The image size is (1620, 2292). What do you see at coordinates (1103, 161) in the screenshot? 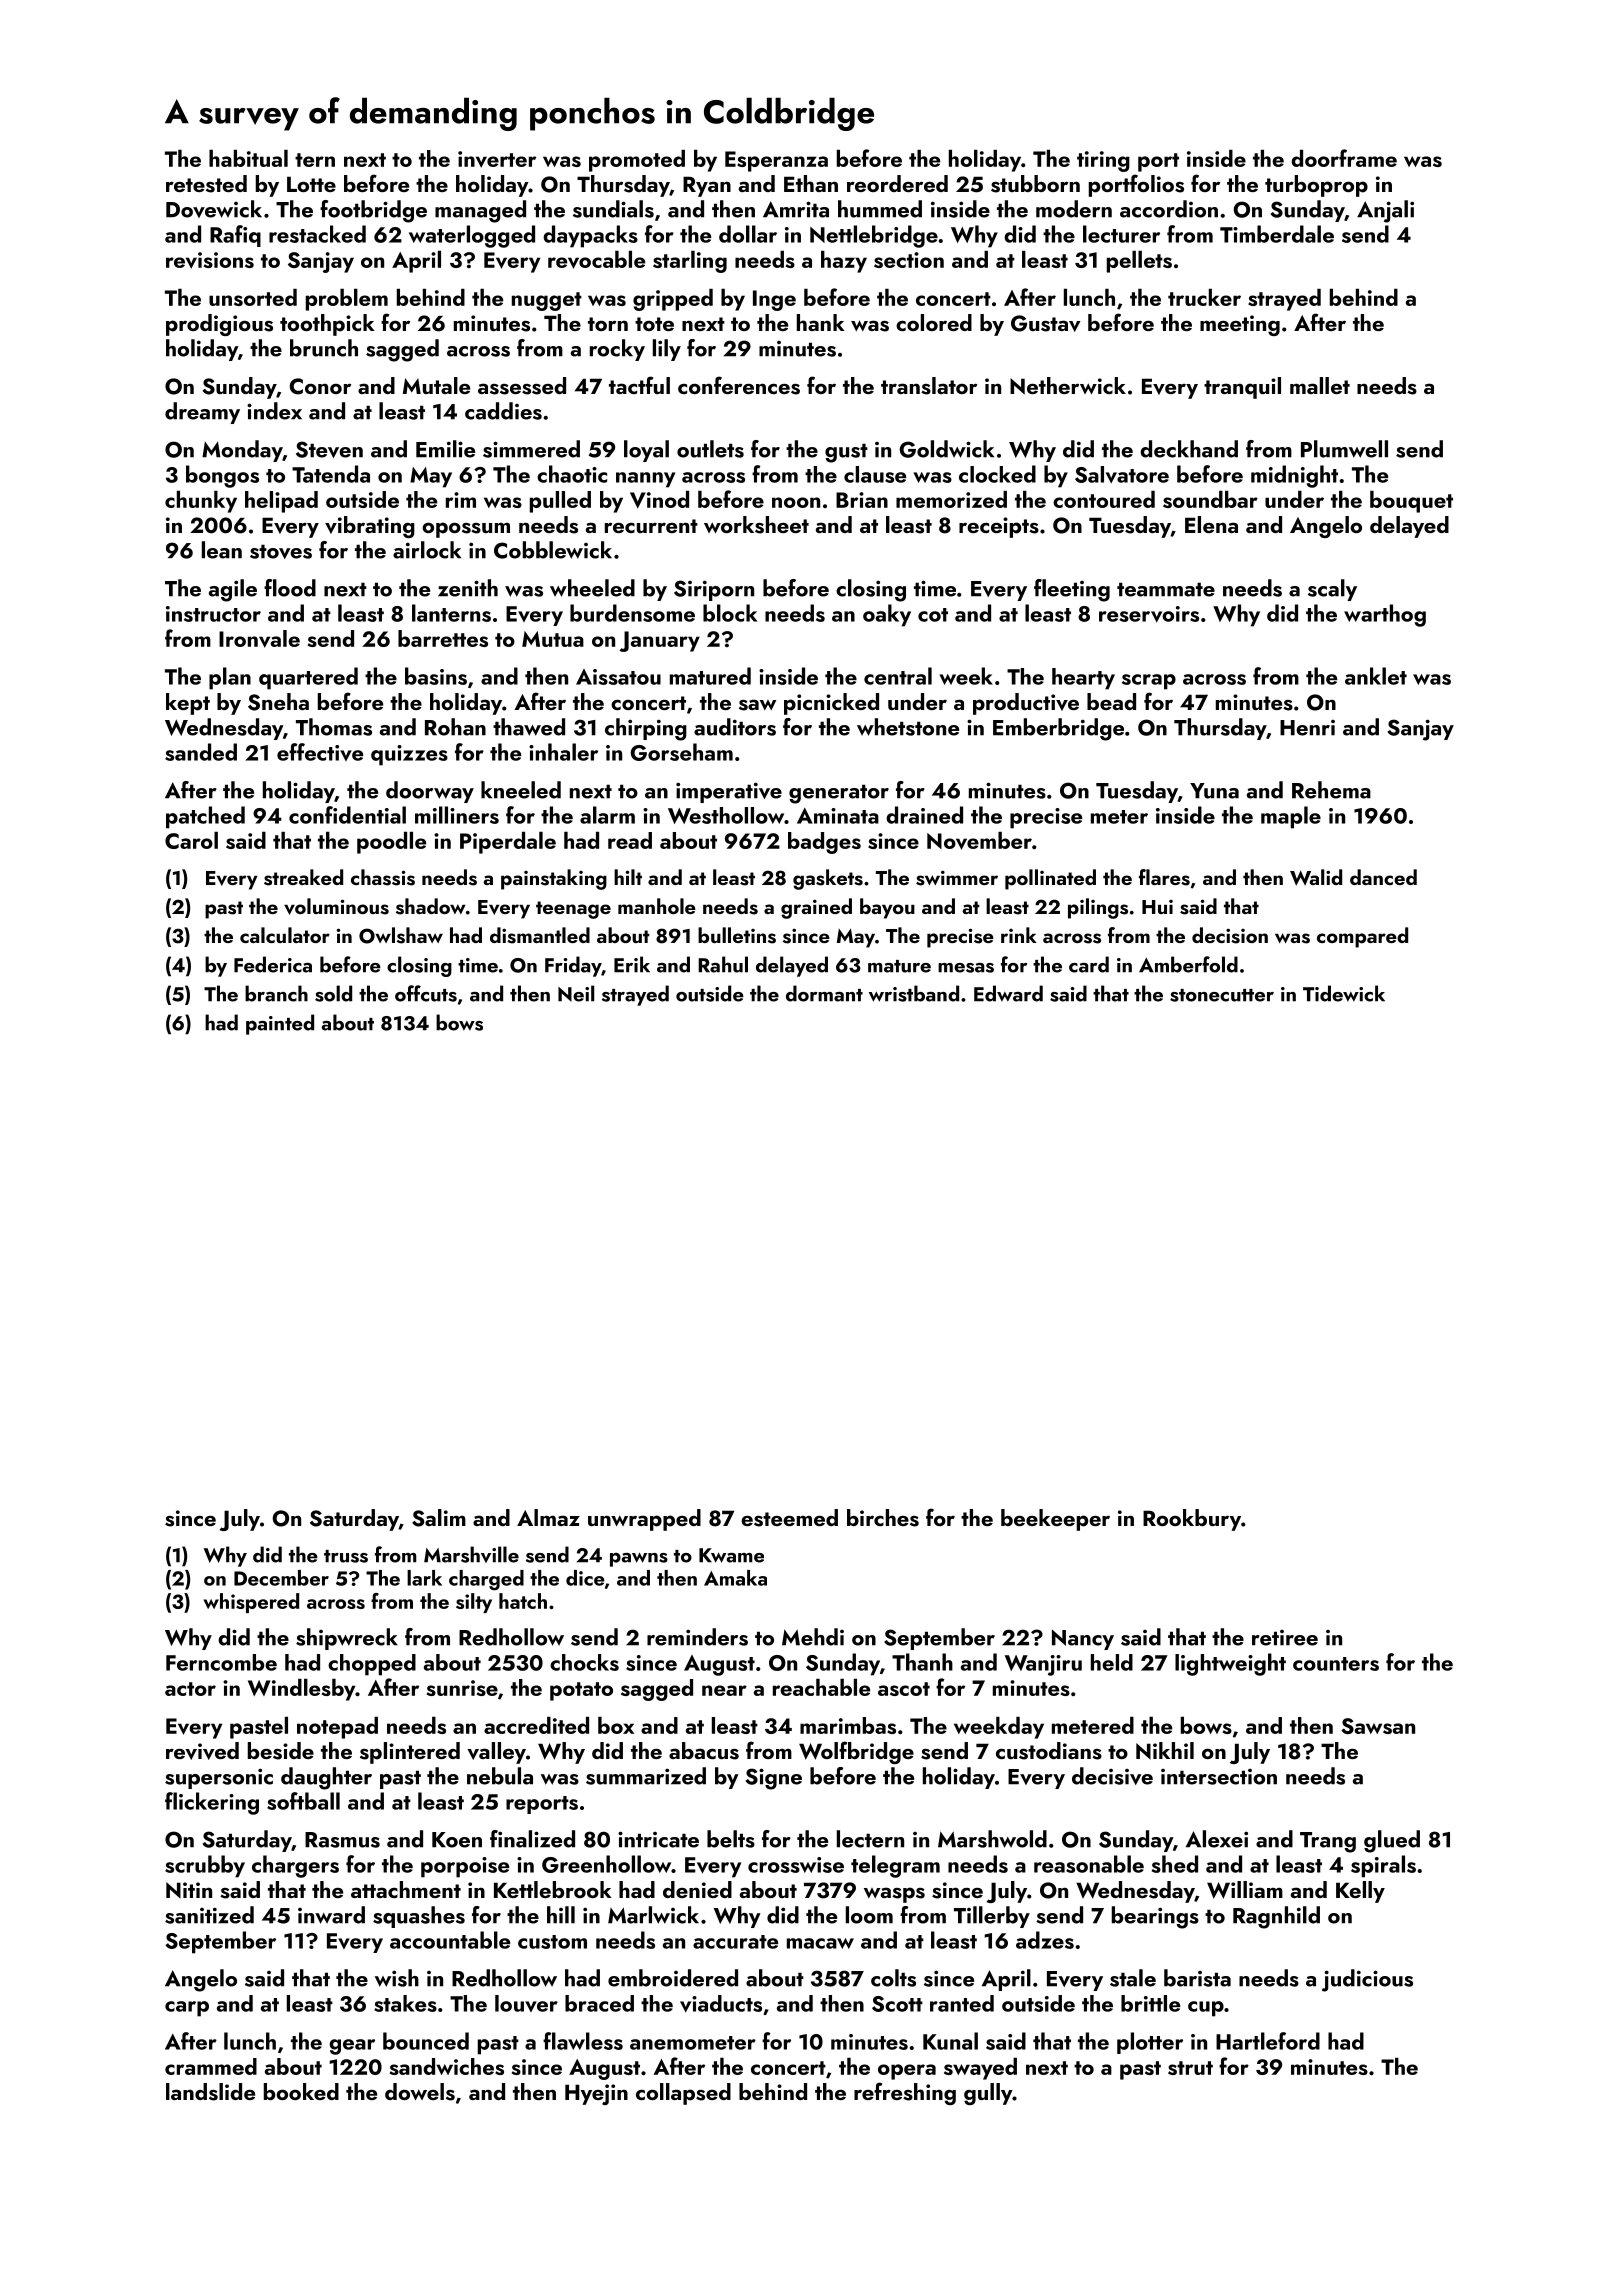
I see `tiring` at bounding box center [1103, 161].
